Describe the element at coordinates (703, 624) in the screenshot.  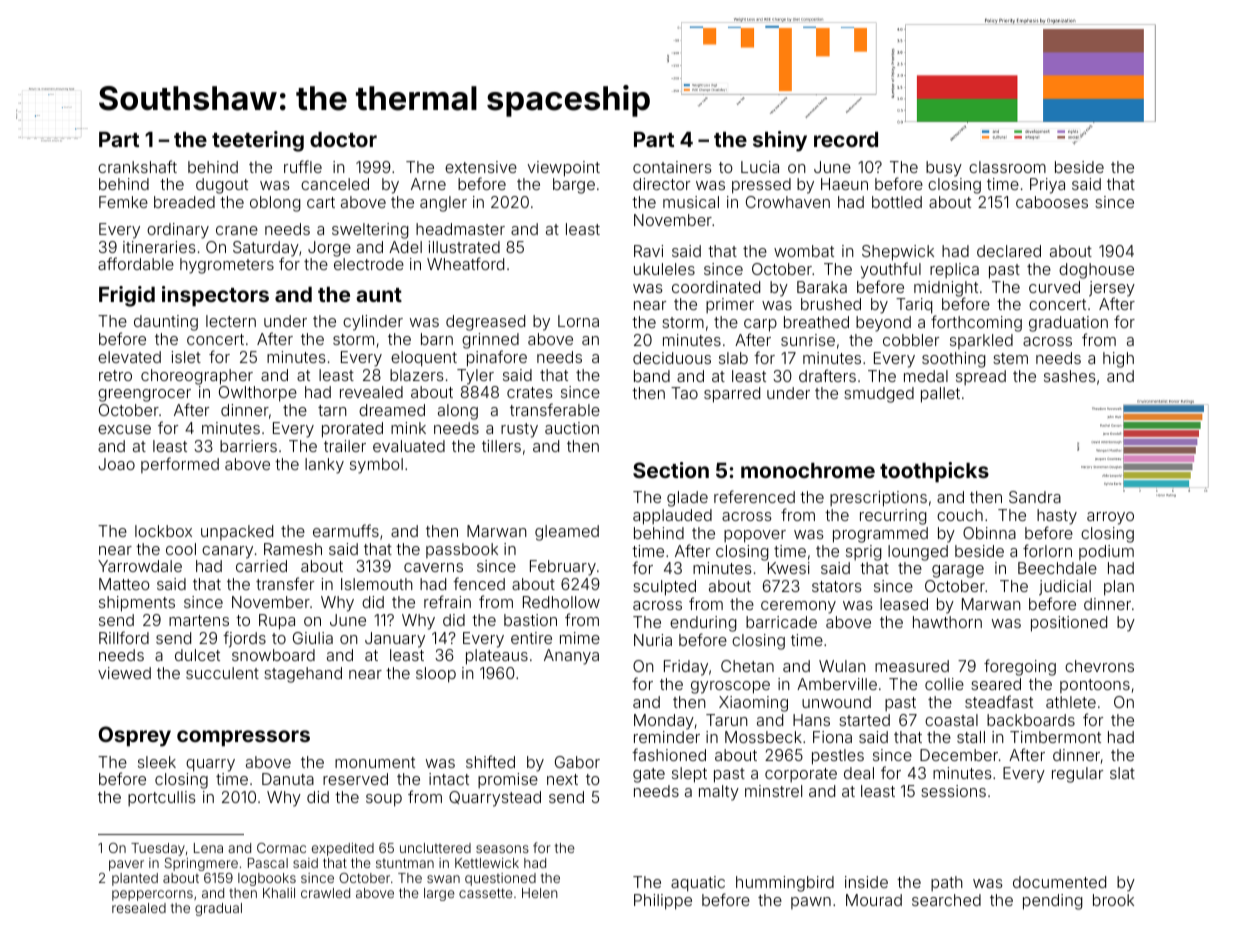
I see `enduring` at that location.
